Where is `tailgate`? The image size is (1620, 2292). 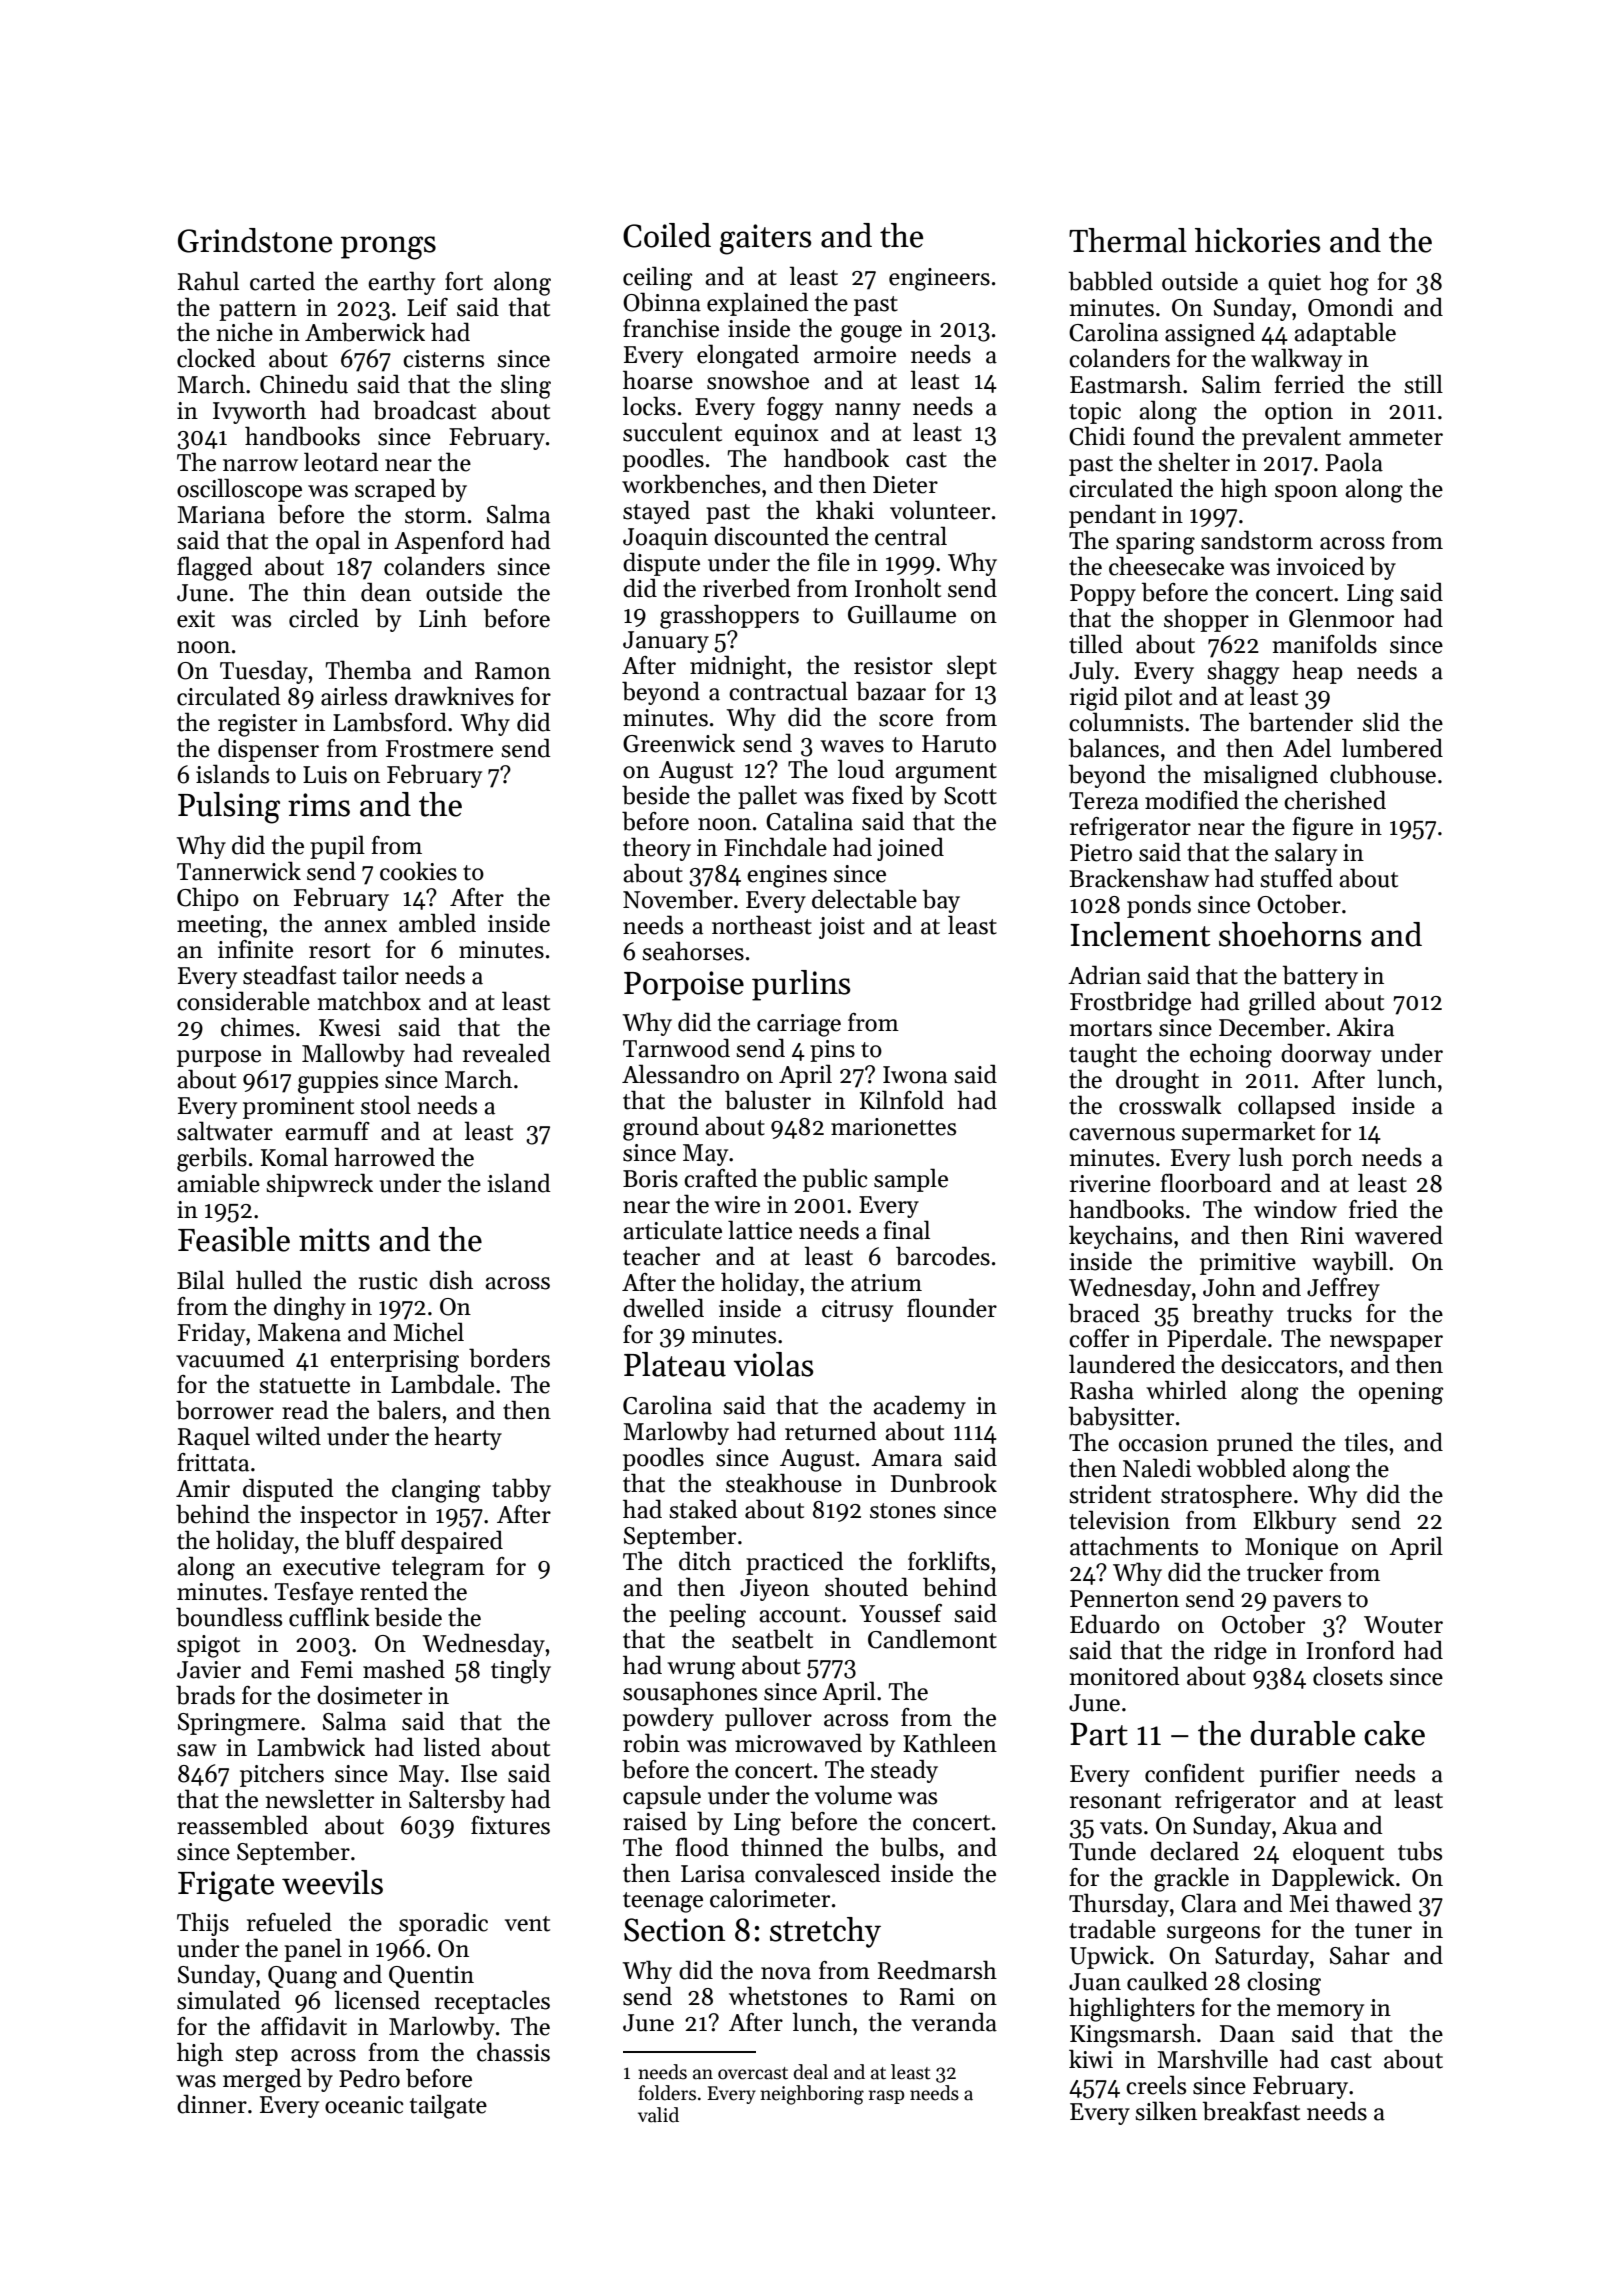 tailgate is located at coordinates (448, 2106).
